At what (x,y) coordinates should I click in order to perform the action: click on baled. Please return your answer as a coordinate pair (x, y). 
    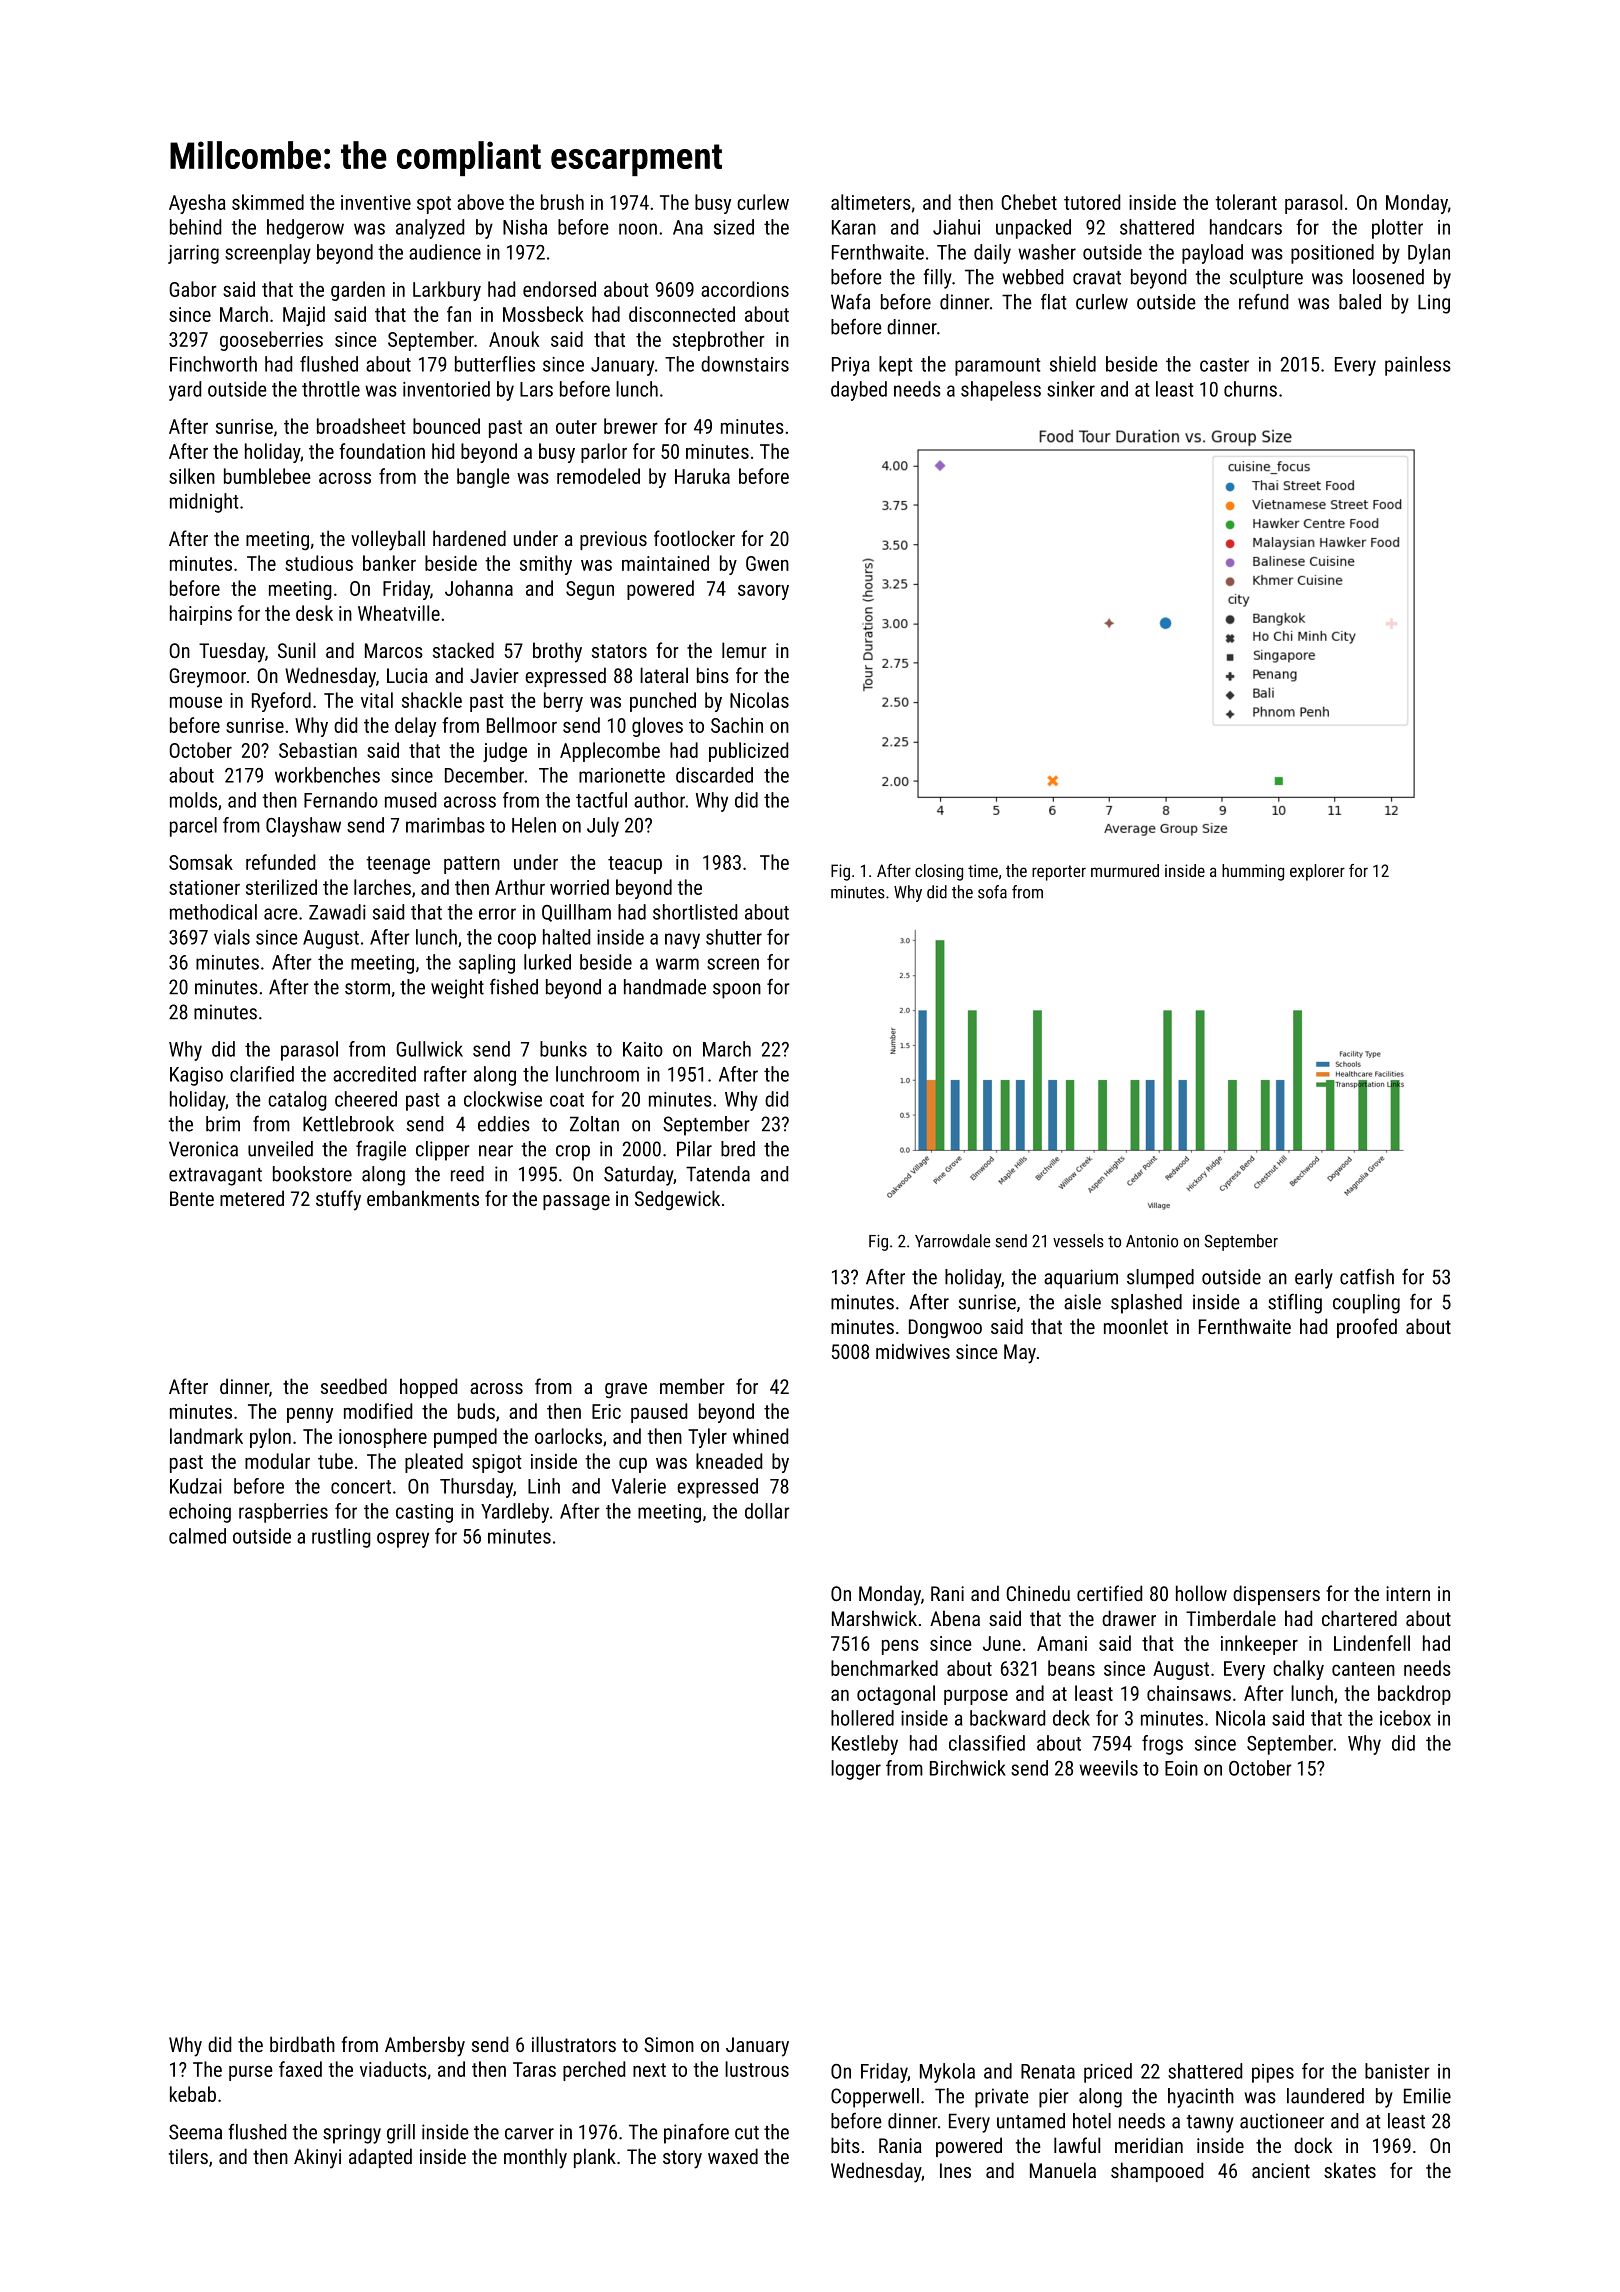
    Looking at the image, I should click on (1360, 302).
